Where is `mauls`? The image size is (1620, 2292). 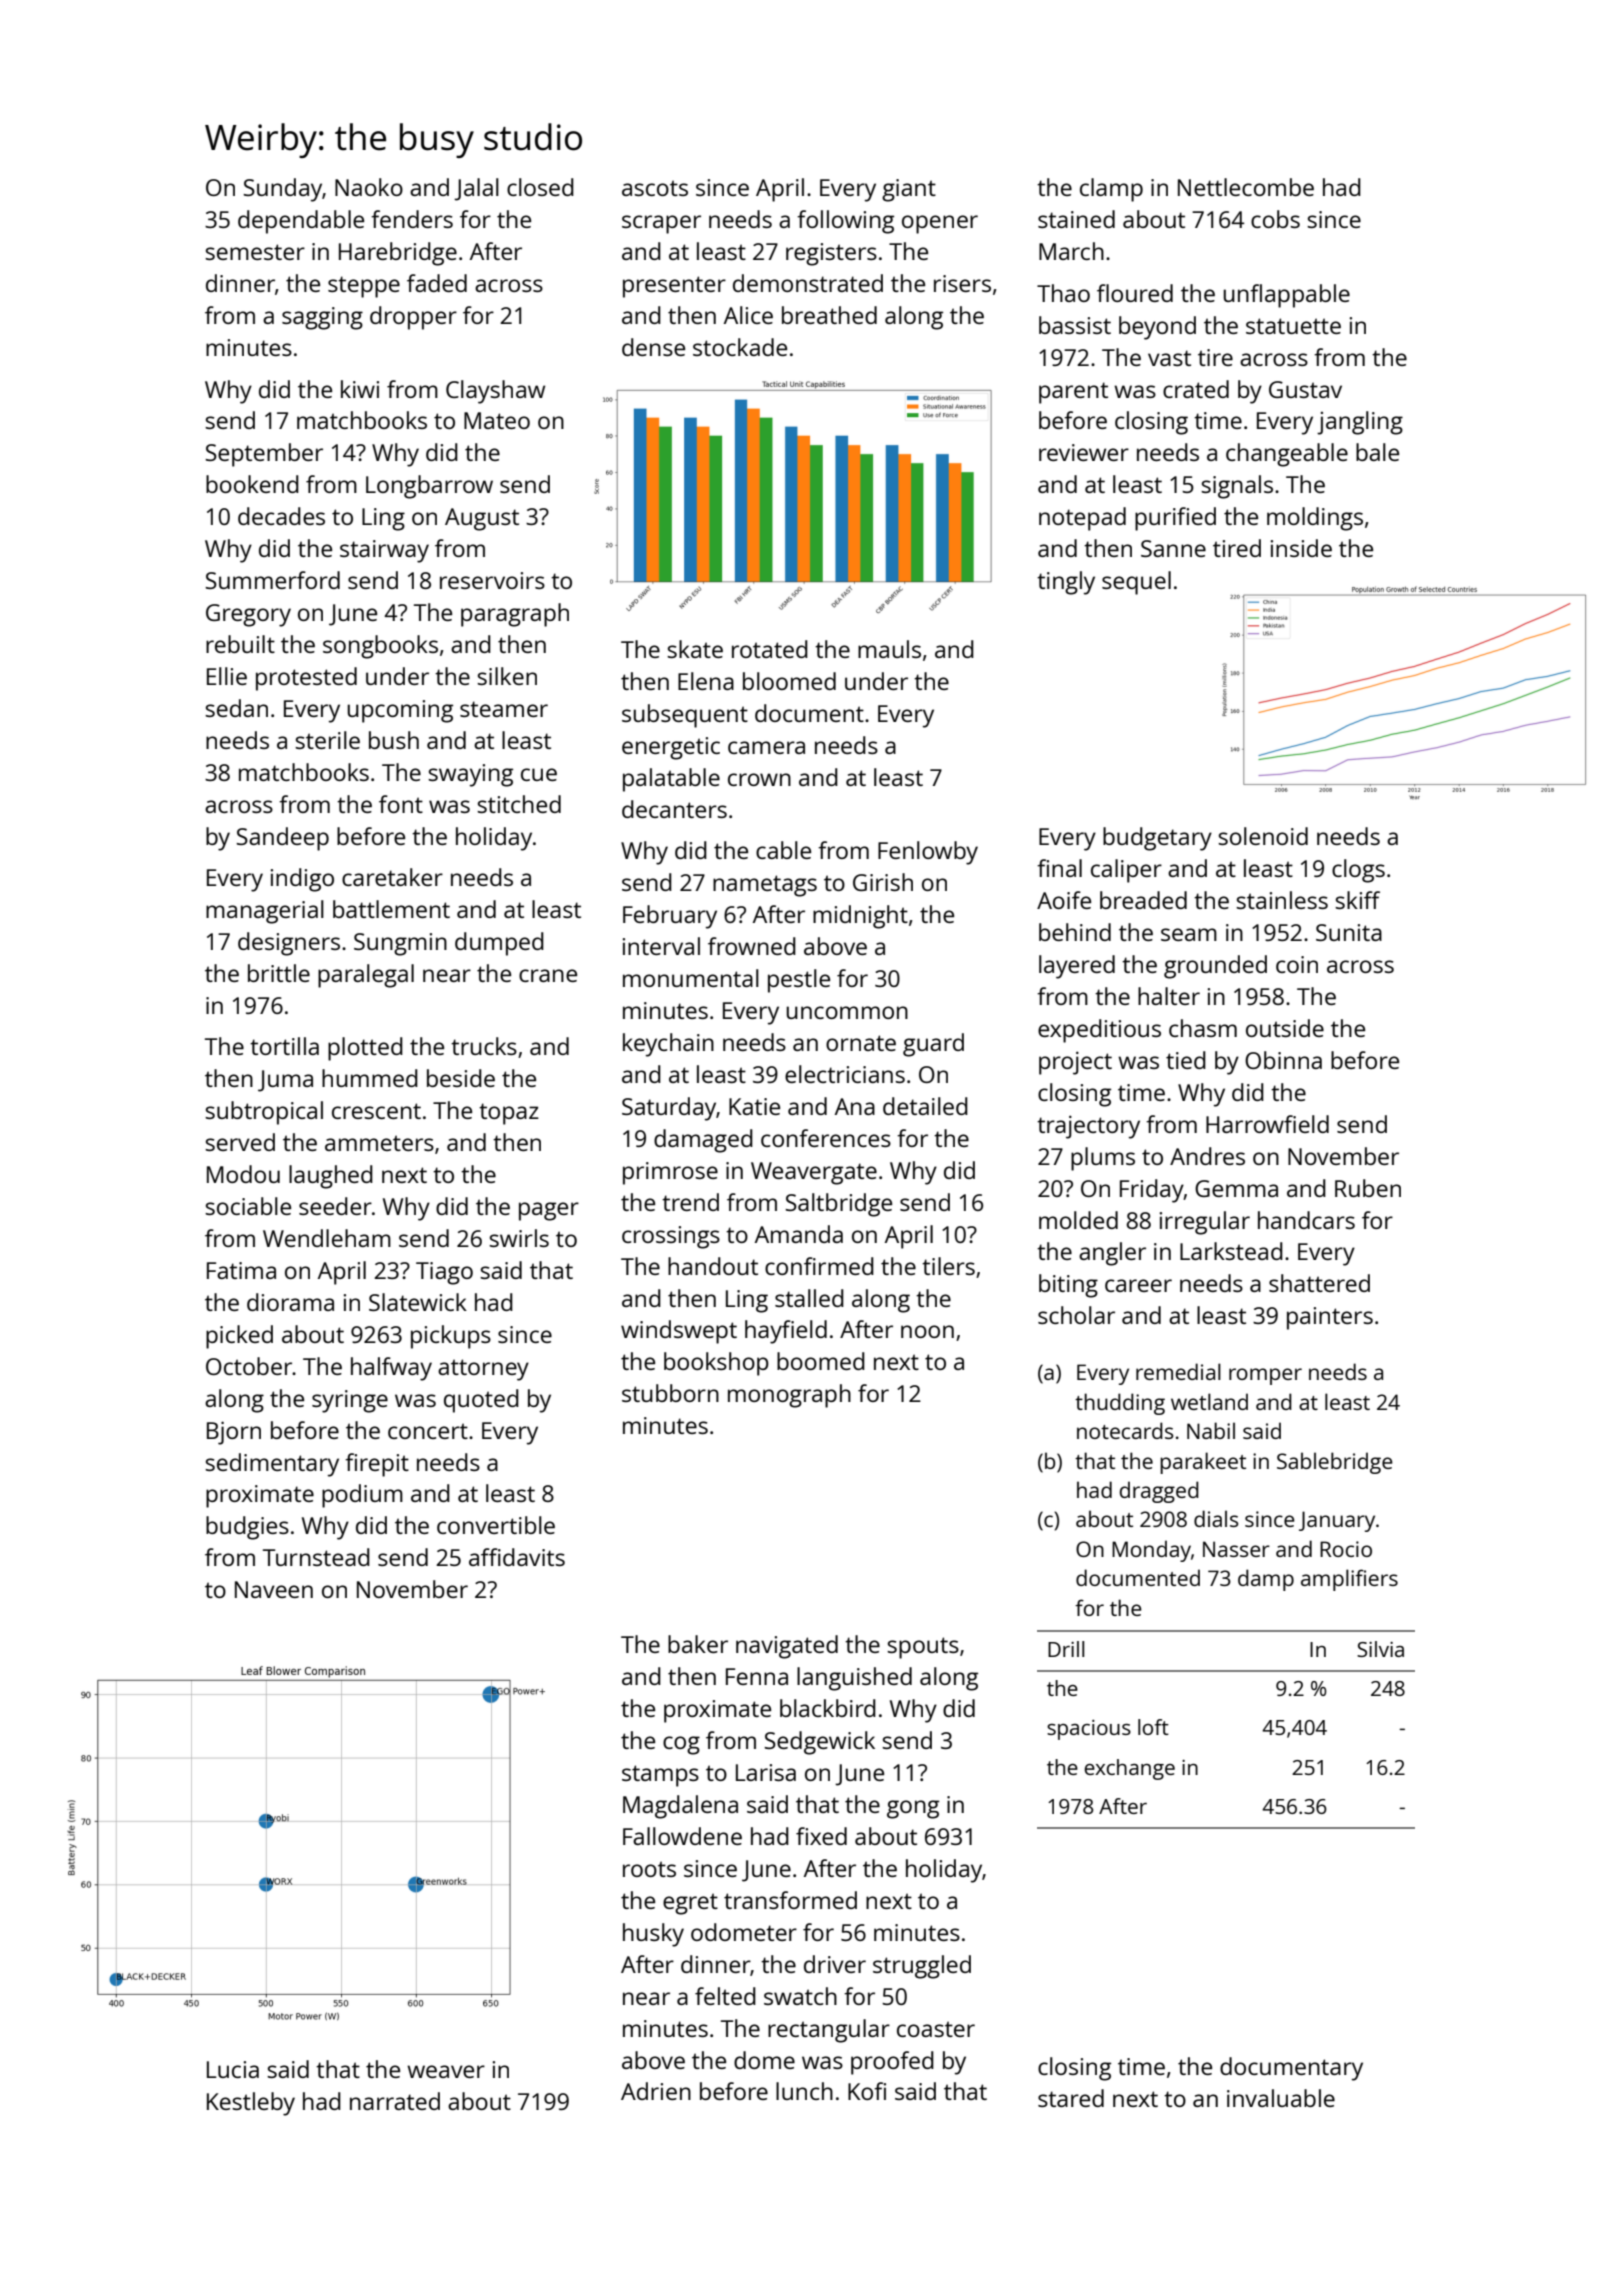
mauls is located at coordinates (889, 649).
